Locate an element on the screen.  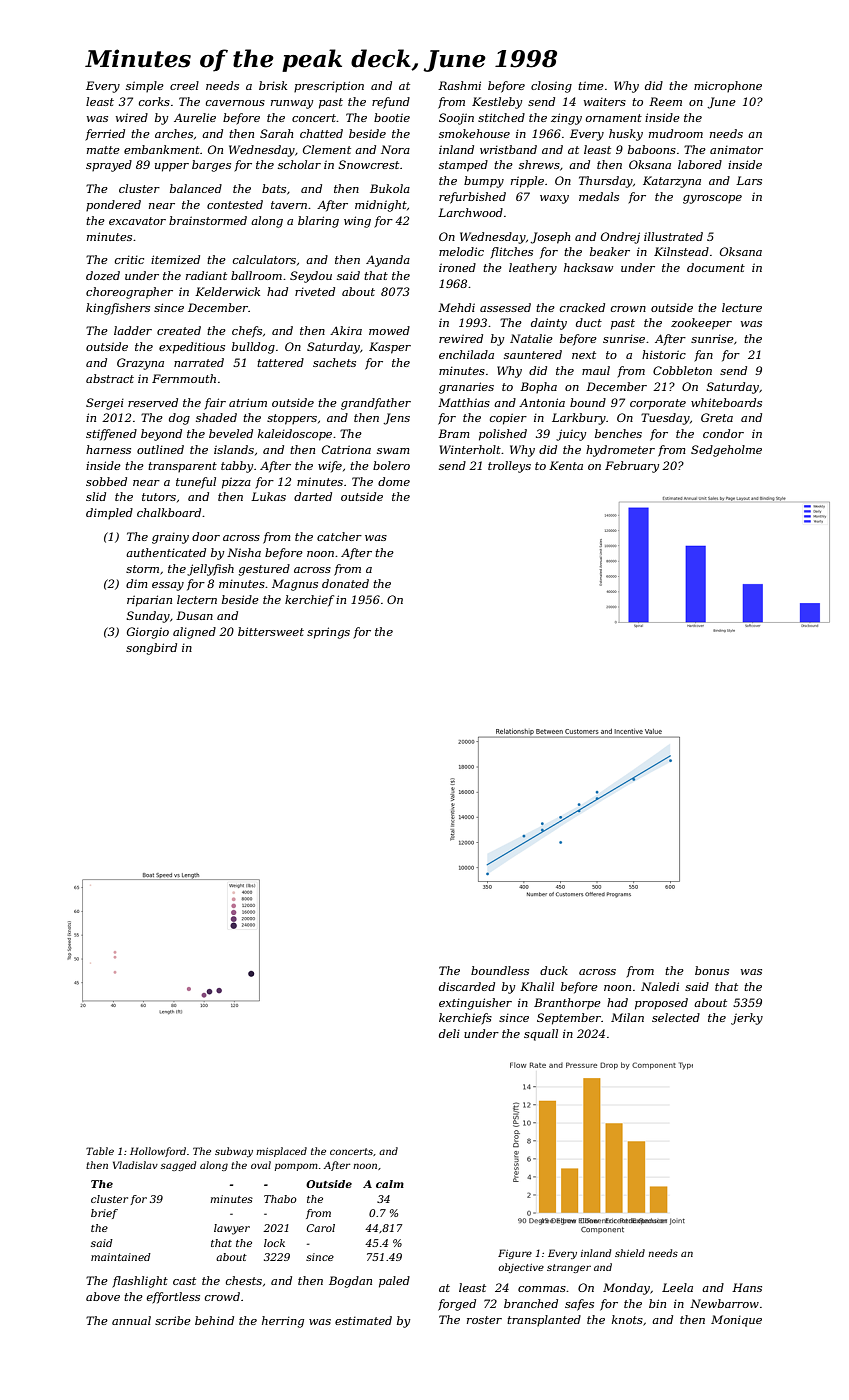
scribe is located at coordinates (173, 1320).
